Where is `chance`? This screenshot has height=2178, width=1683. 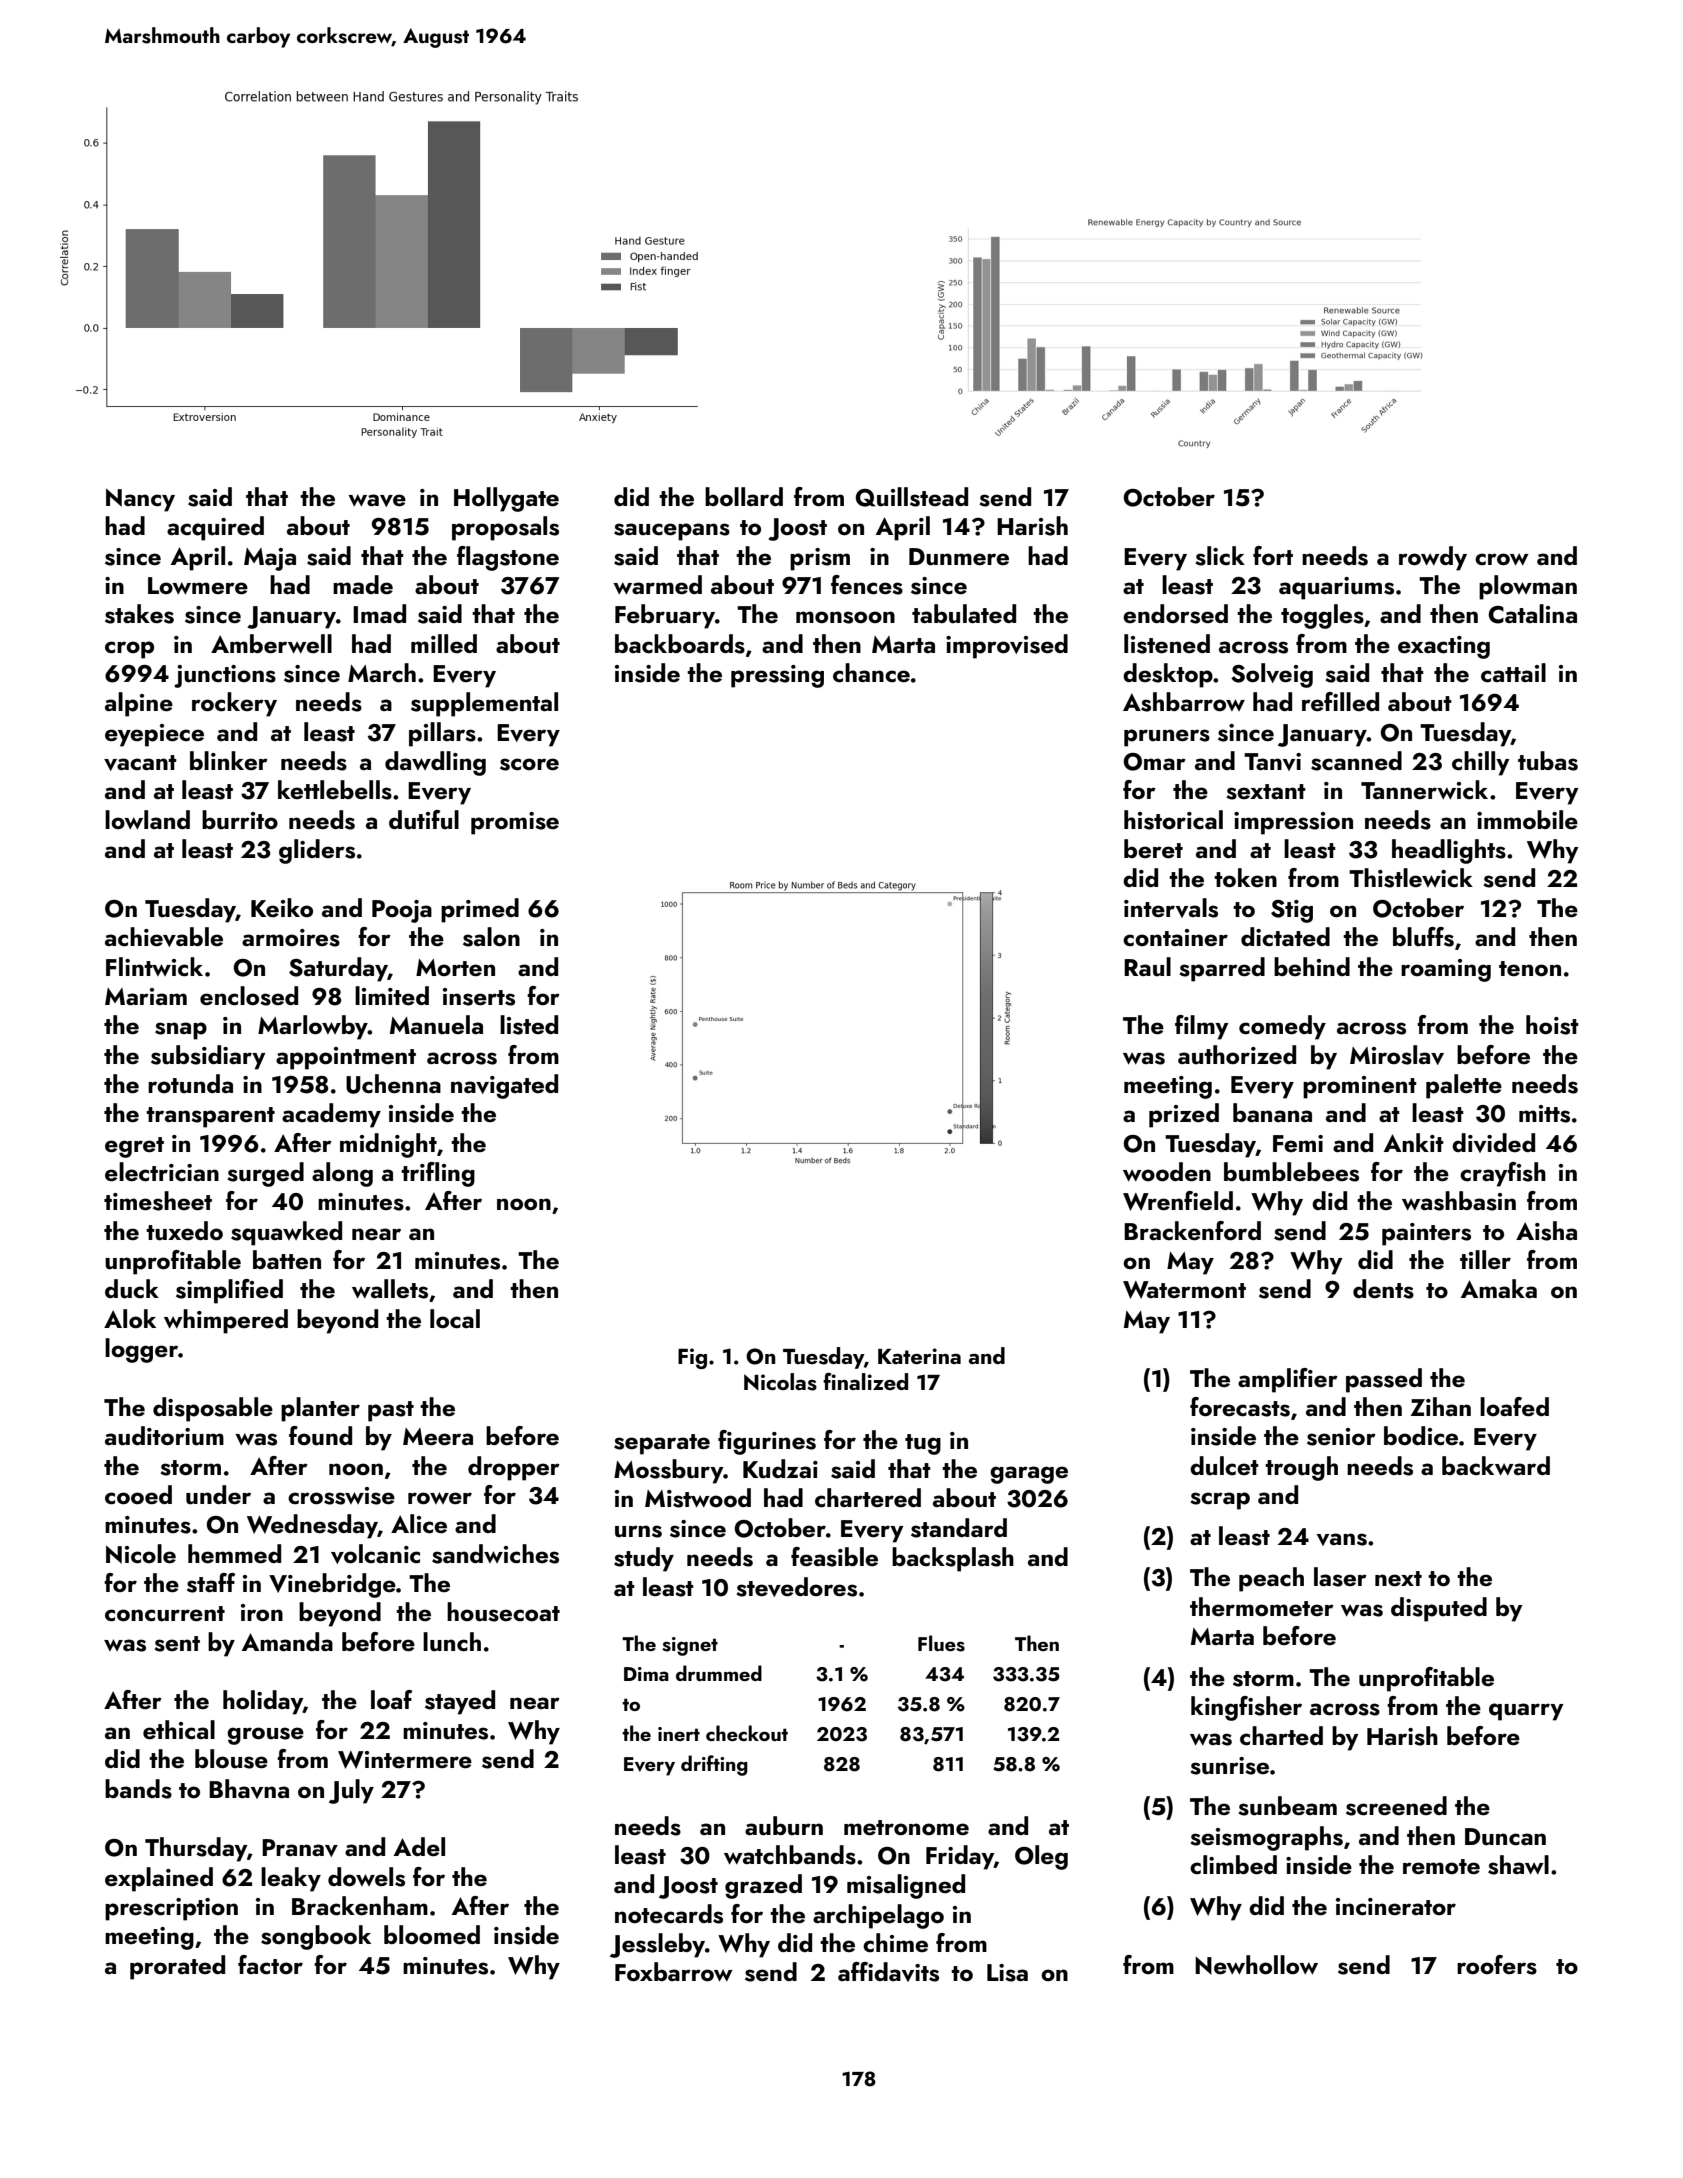
chance is located at coordinates (871, 673).
